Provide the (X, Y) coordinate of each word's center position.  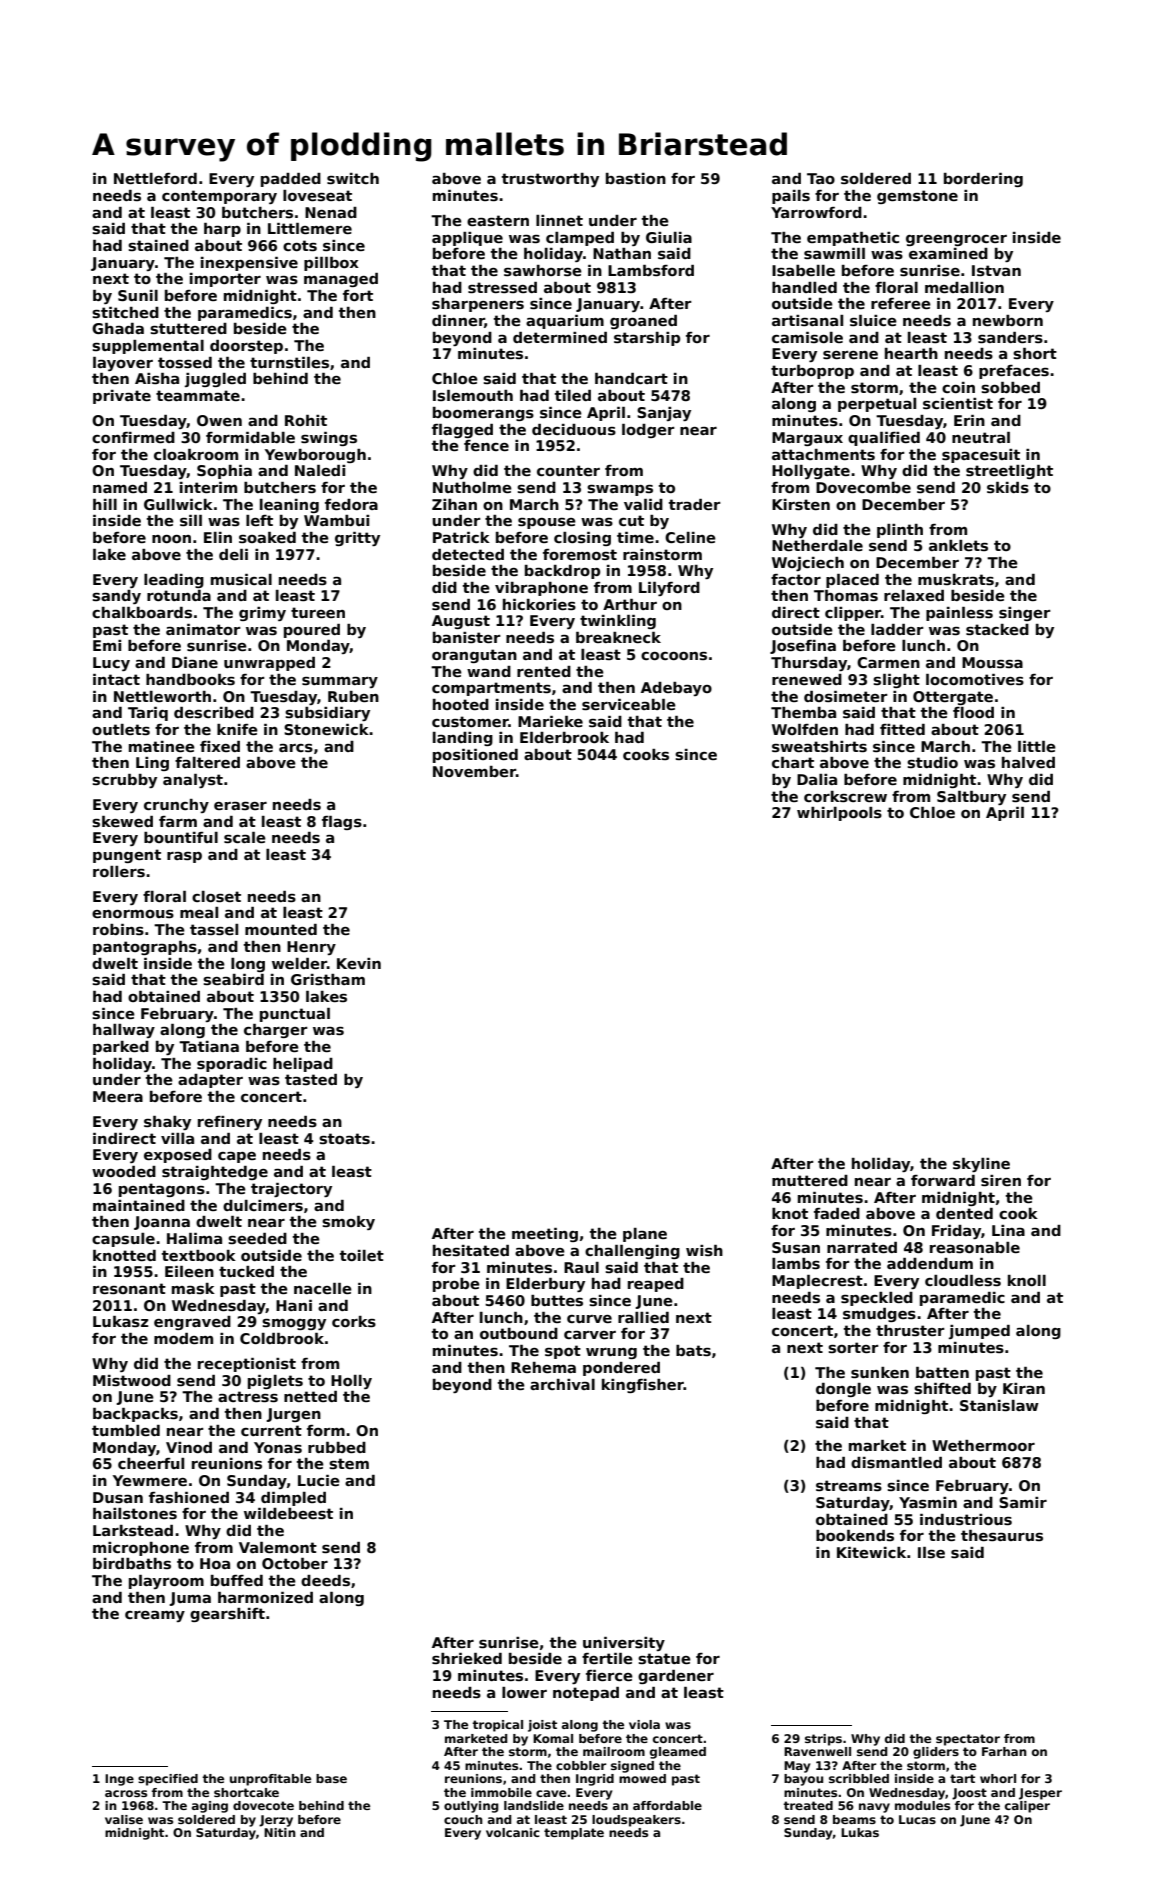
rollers (119, 871)
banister (467, 638)
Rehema (543, 1367)
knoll (1027, 1280)
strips (823, 1740)
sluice (873, 321)
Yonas (278, 1447)
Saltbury (971, 798)
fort (358, 295)
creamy (155, 1616)
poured (312, 631)
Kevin (359, 963)
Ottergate (953, 698)
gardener (676, 1677)
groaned (643, 322)
